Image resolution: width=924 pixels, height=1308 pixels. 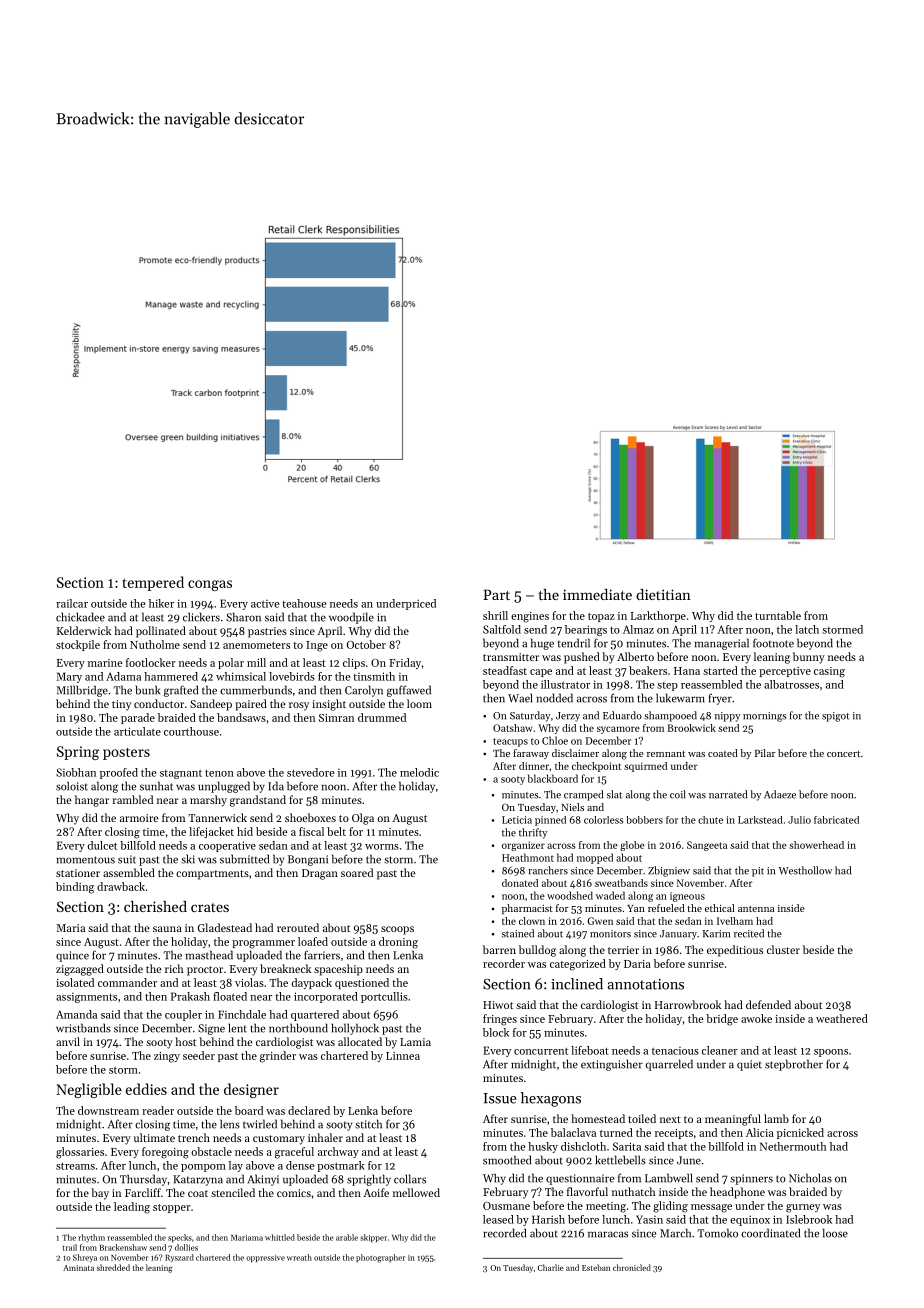 I want to click on dietitian, so click(x=663, y=594).
